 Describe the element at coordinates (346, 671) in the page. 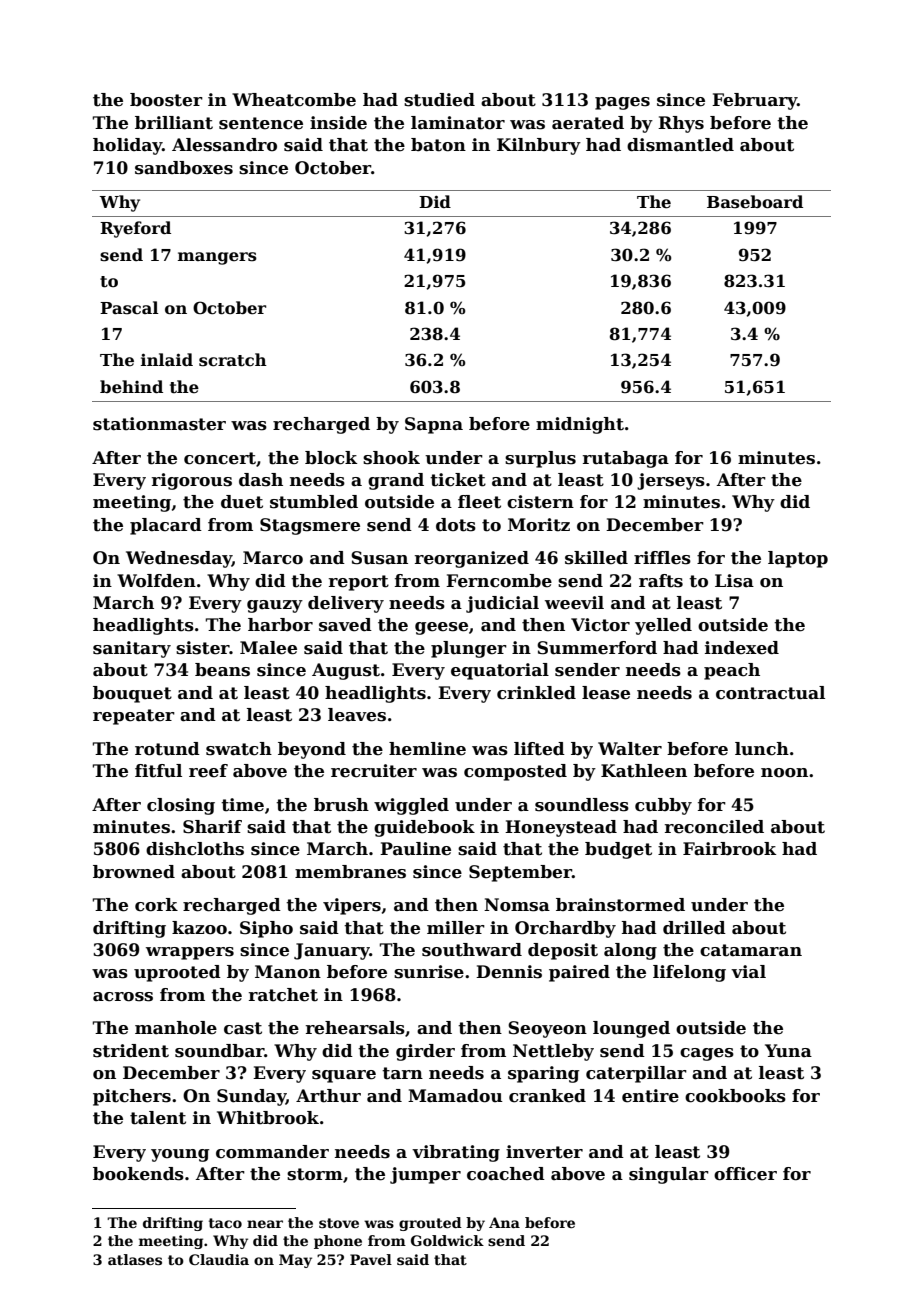

I see `August` at that location.
